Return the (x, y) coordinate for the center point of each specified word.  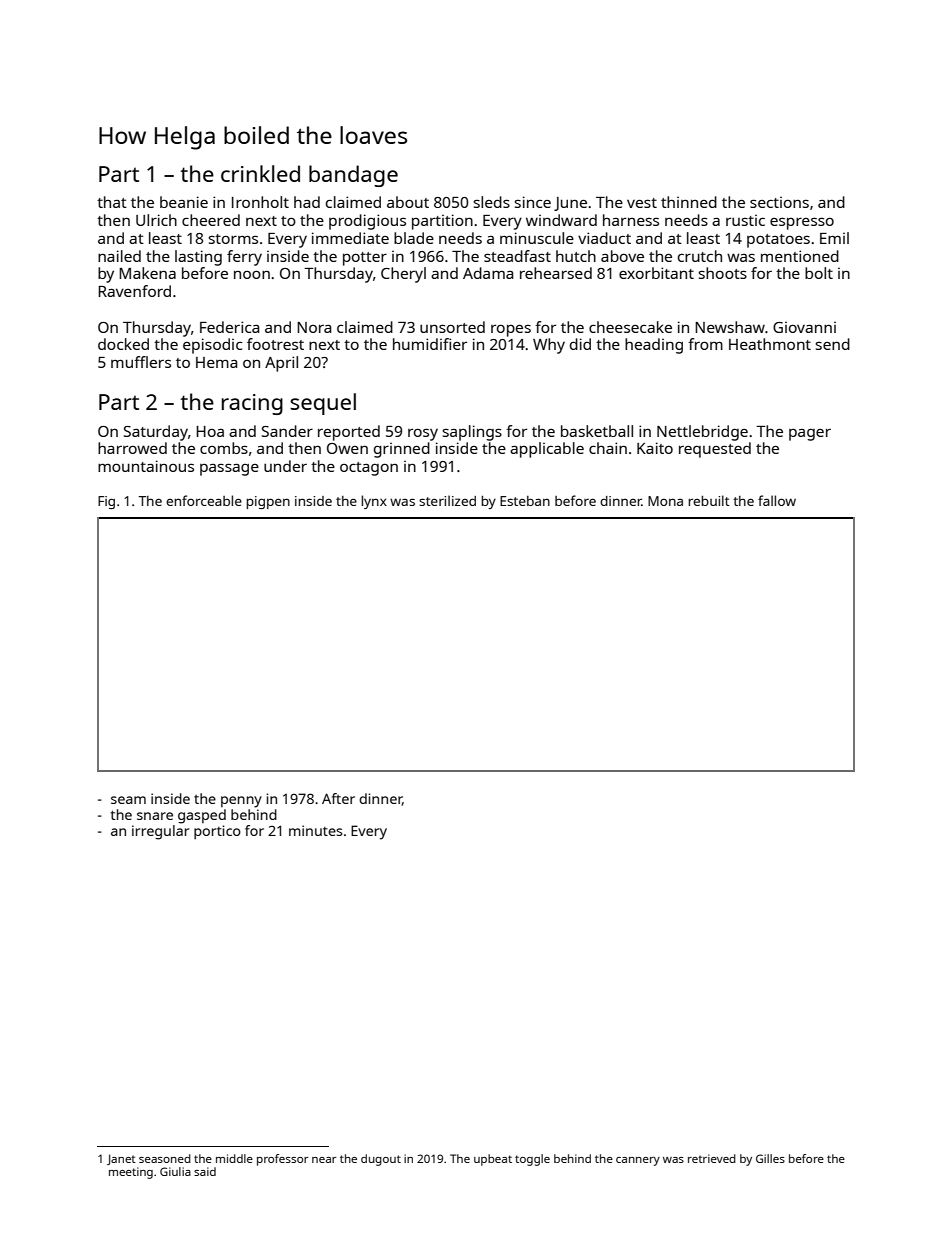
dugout (381, 1160)
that (112, 202)
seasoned (165, 1158)
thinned (689, 202)
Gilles (770, 1158)
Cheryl (403, 275)
